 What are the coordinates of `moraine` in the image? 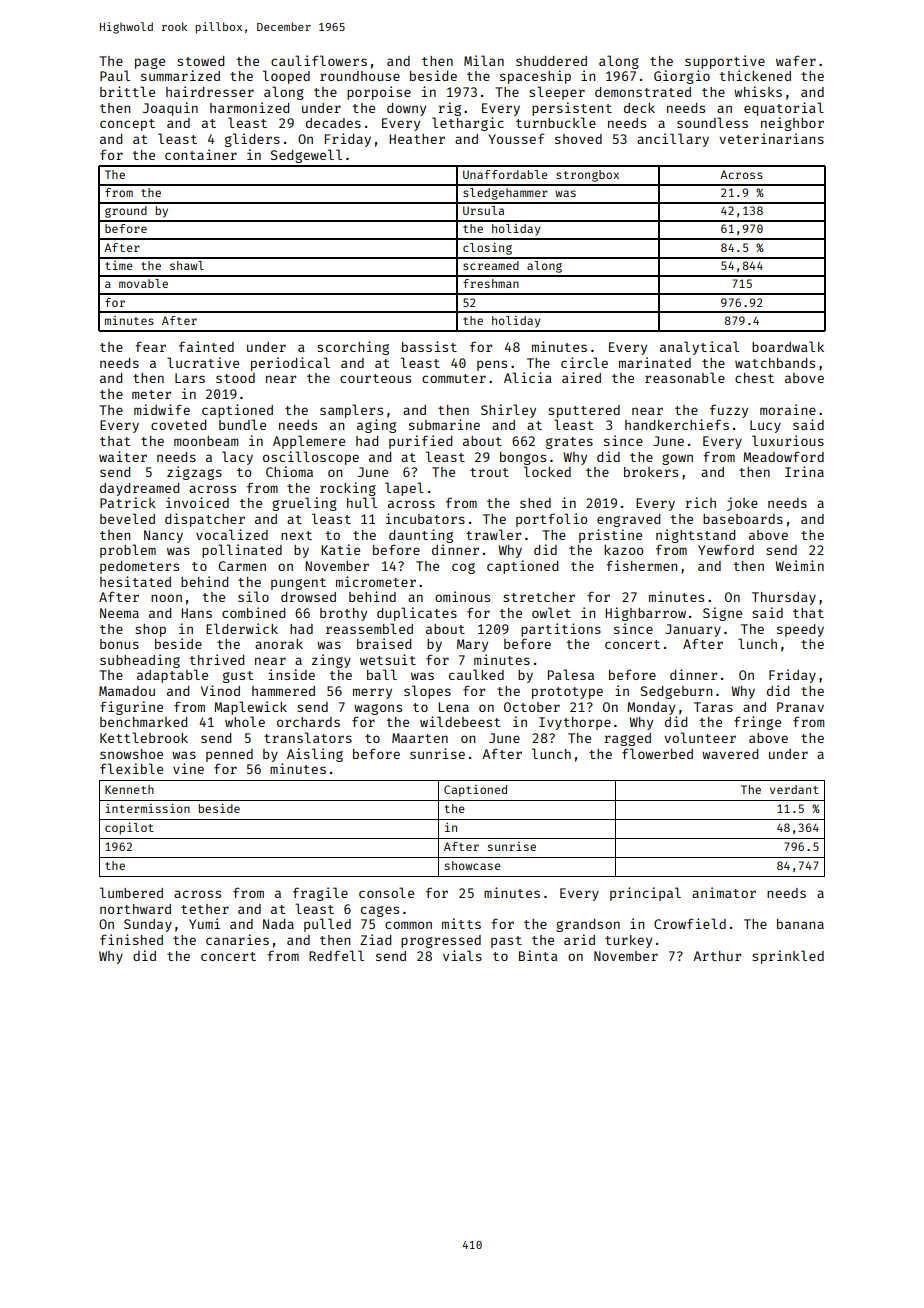 It's located at (788, 409).
